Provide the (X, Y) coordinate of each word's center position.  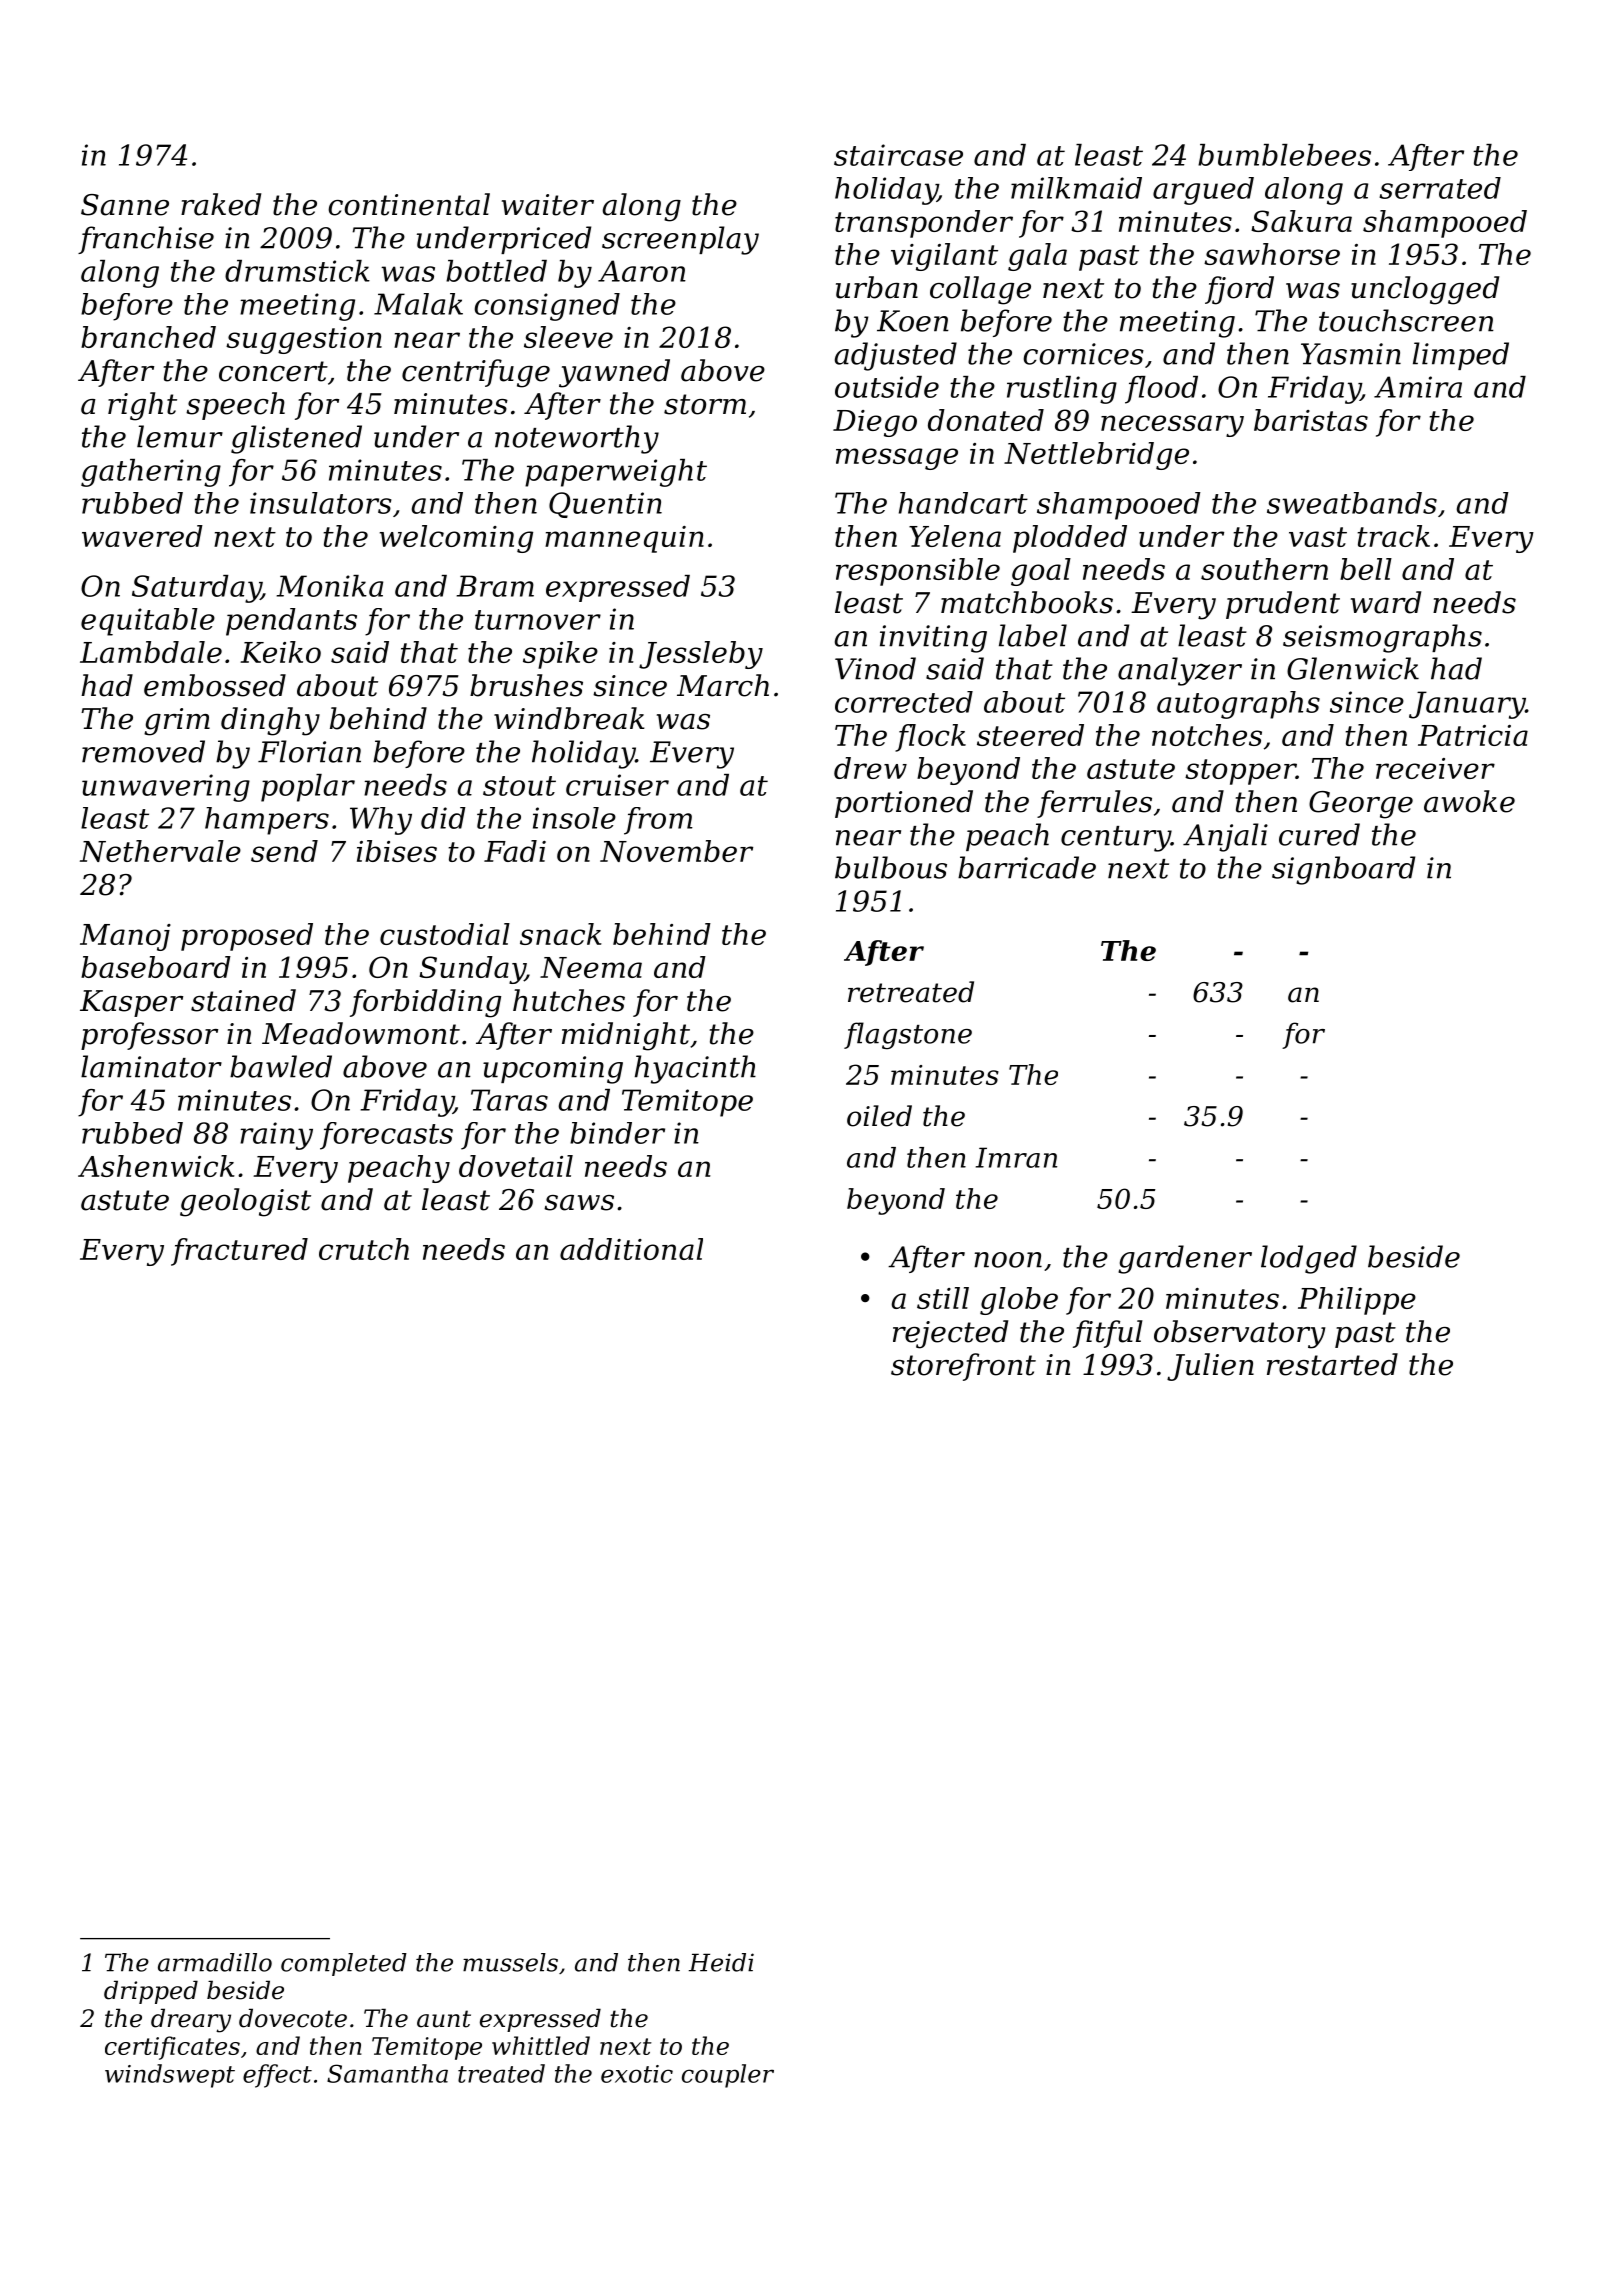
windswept (170, 2076)
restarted (1332, 1364)
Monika (330, 586)
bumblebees (1284, 155)
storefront (963, 1367)
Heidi (721, 1962)
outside (887, 387)
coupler (728, 2076)
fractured (239, 1252)
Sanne (125, 205)
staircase (898, 155)
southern (1264, 569)
